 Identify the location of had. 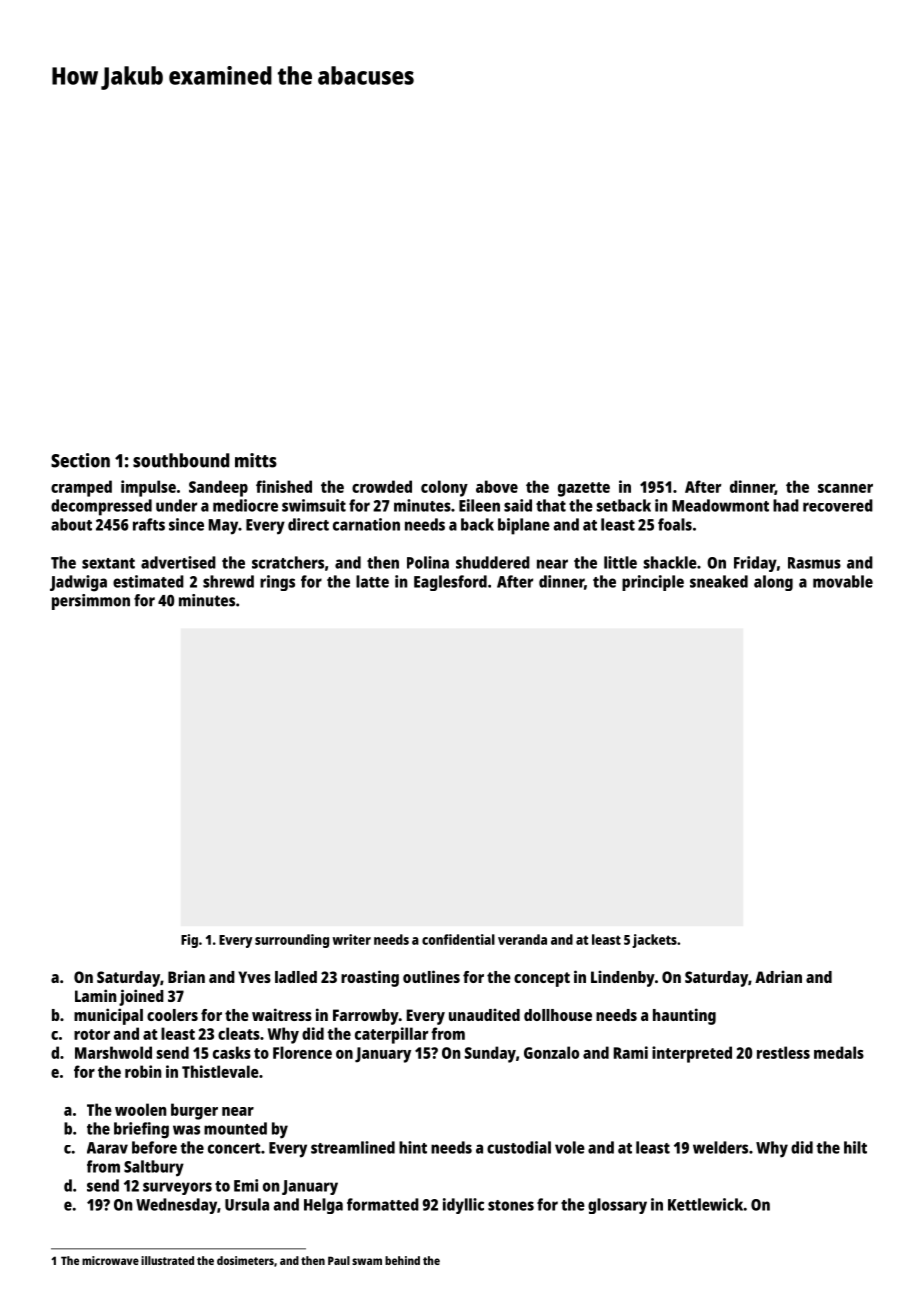
(786, 505).
